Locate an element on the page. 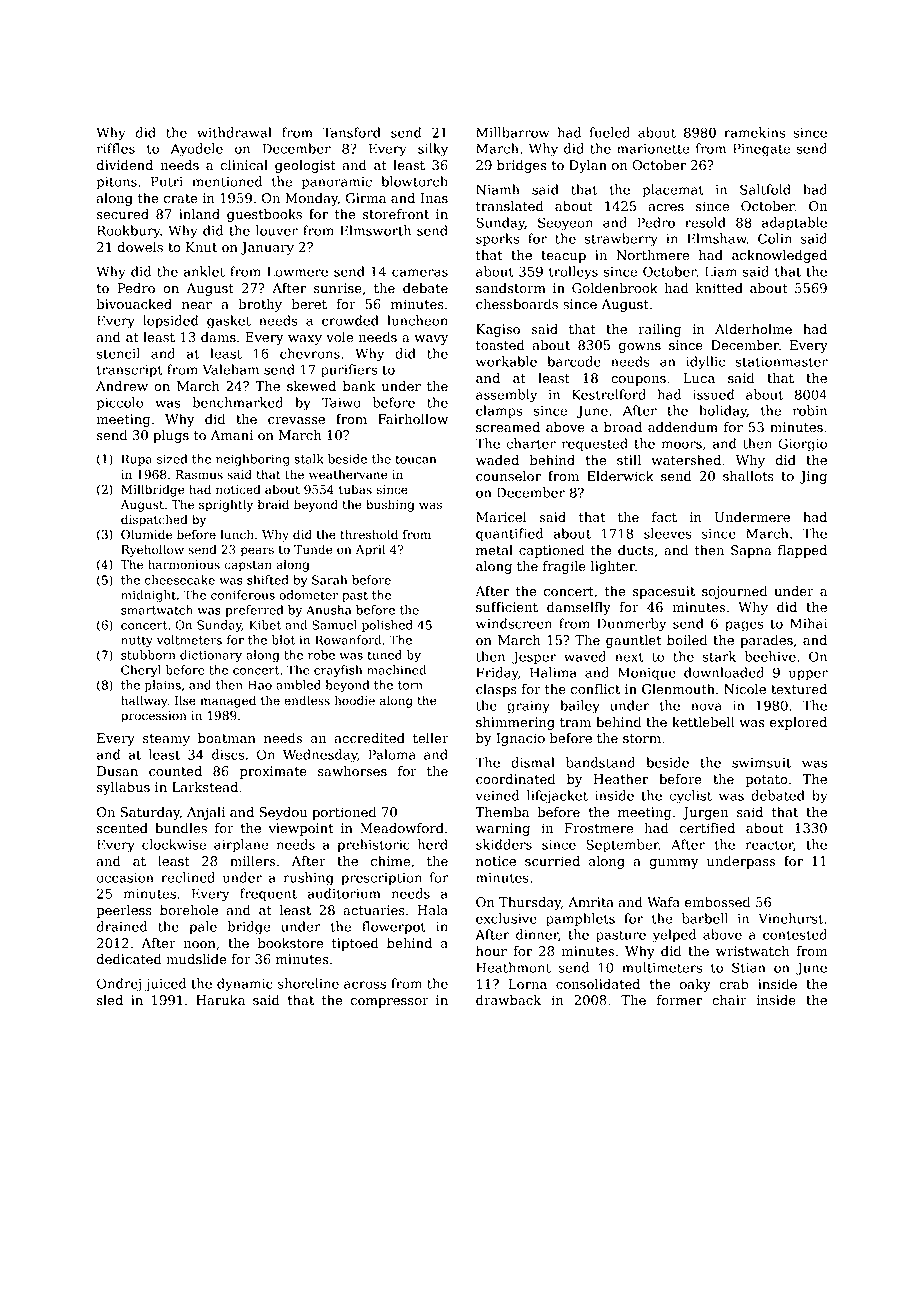 The height and width of the document is (1308, 924). pitons is located at coordinates (117, 183).
